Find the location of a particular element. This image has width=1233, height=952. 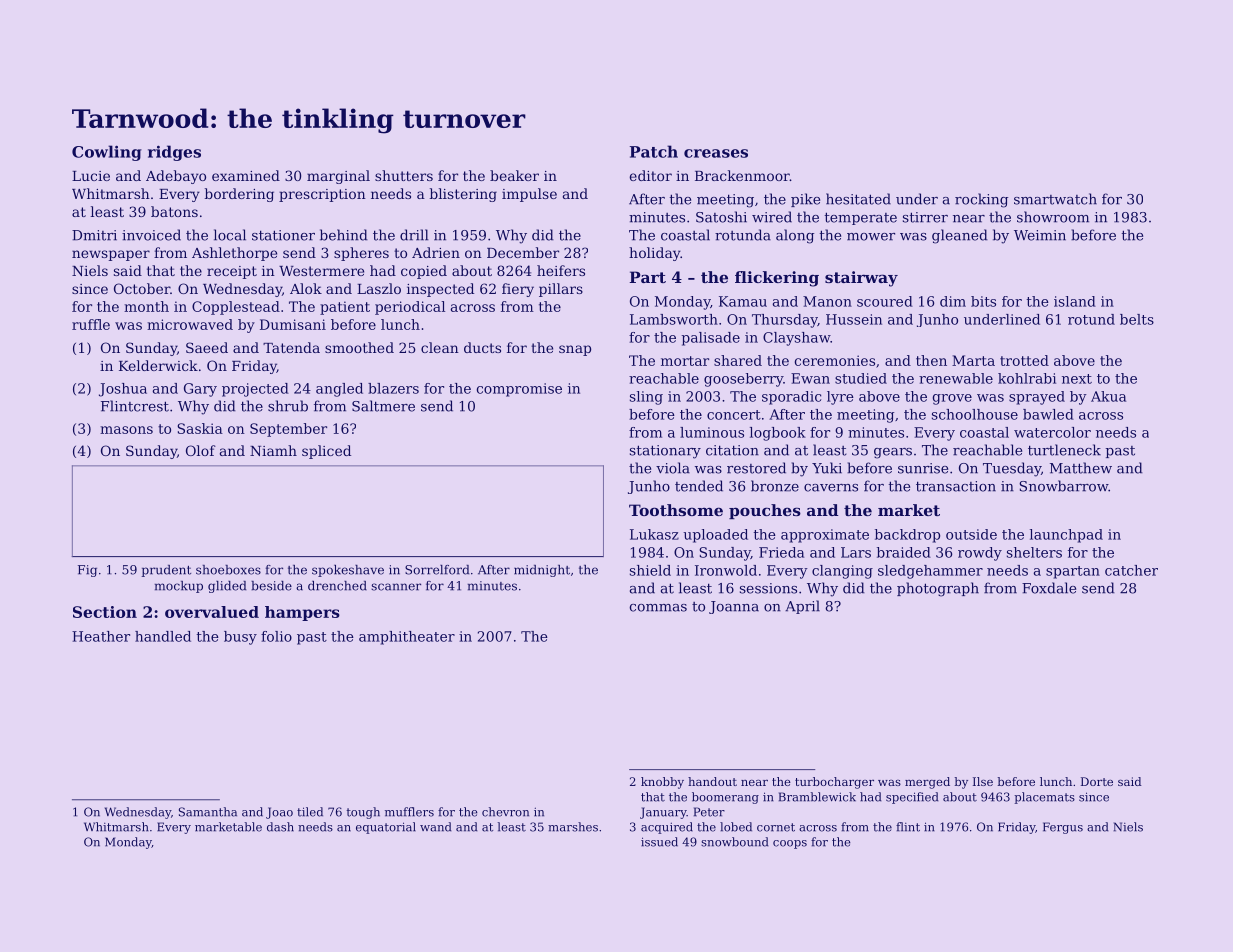

ridges is located at coordinates (174, 153).
